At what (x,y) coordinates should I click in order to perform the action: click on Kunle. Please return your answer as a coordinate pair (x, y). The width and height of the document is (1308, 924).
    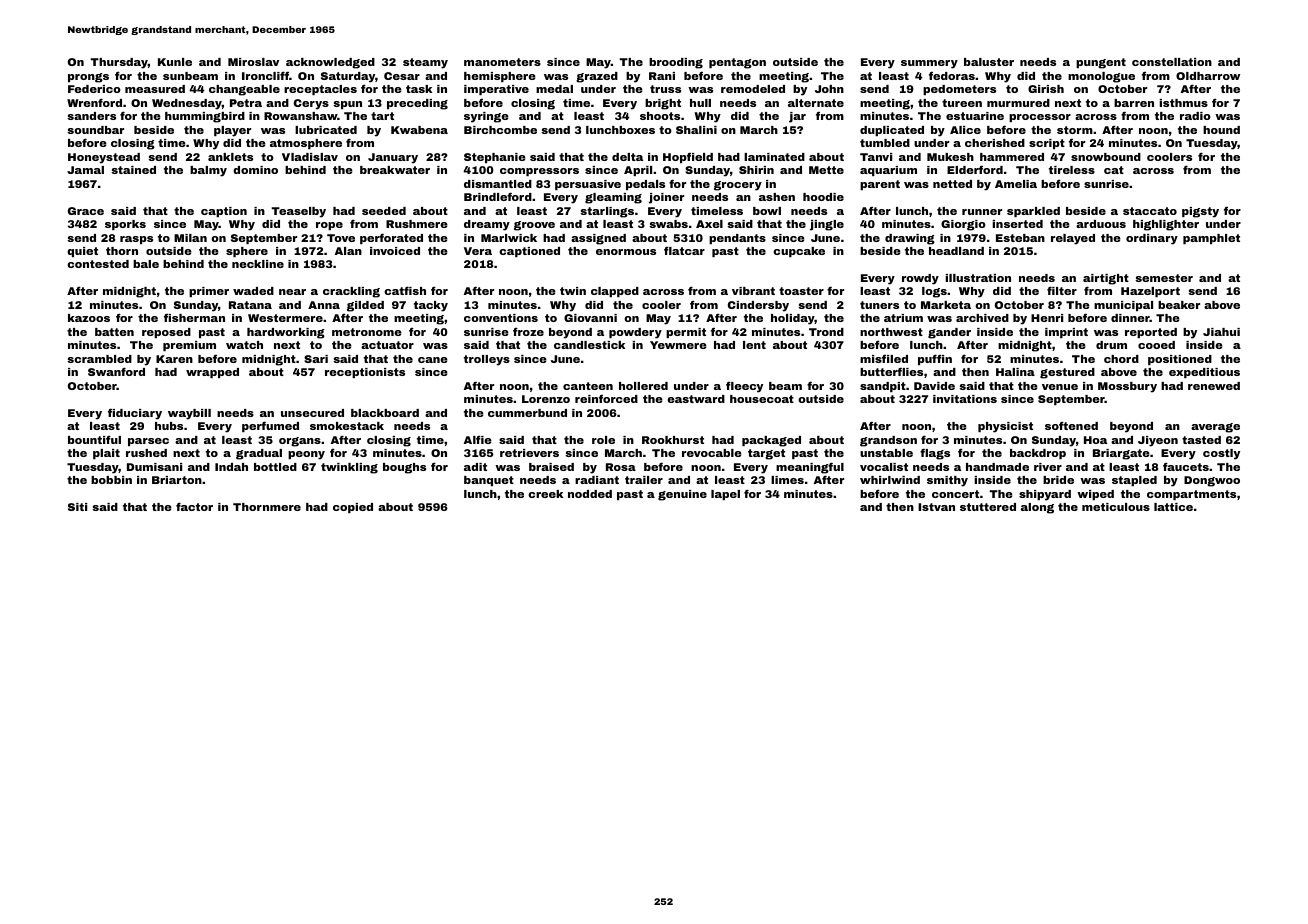
    Looking at the image, I should click on (175, 62).
